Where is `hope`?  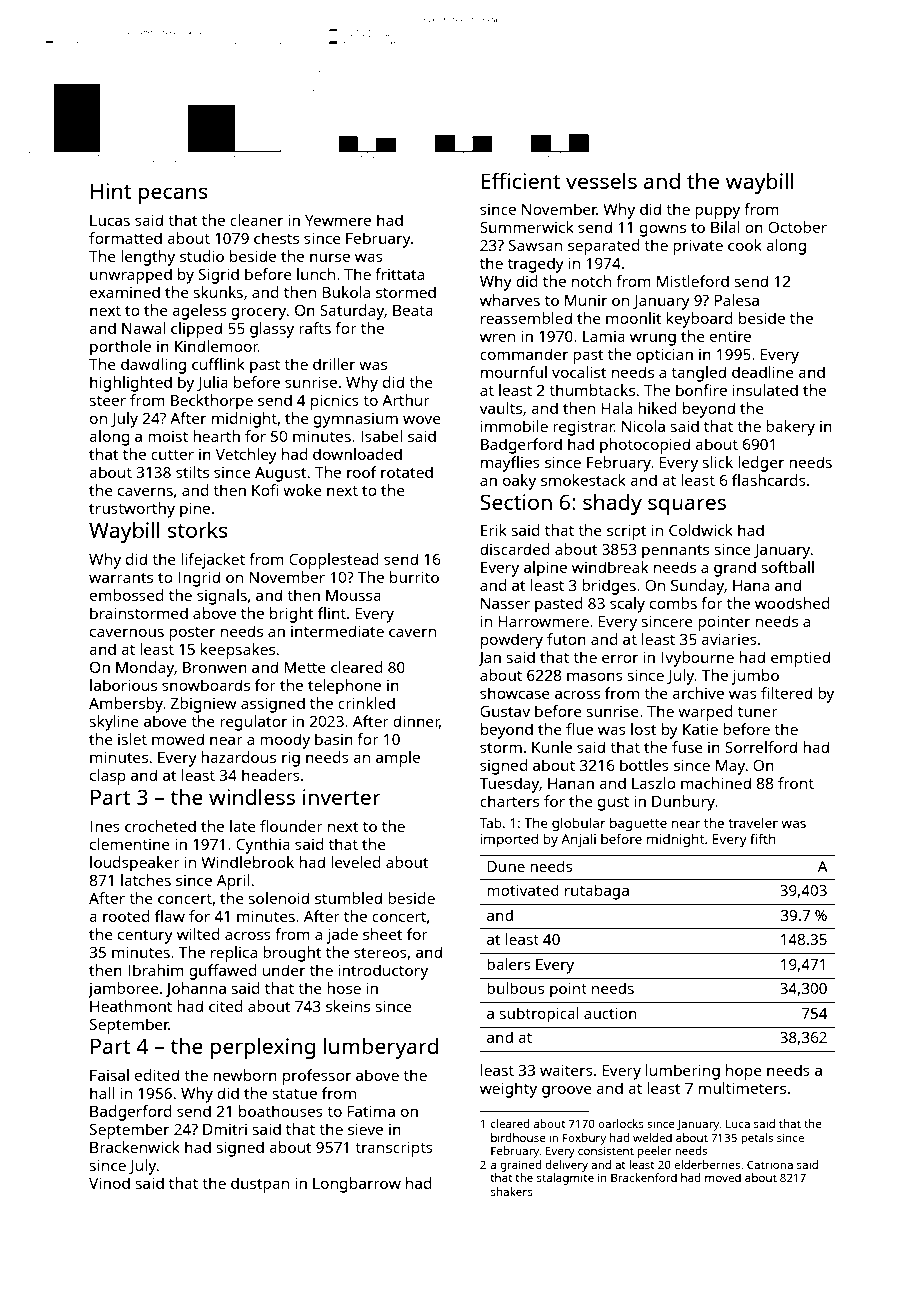
hope is located at coordinates (744, 1072).
